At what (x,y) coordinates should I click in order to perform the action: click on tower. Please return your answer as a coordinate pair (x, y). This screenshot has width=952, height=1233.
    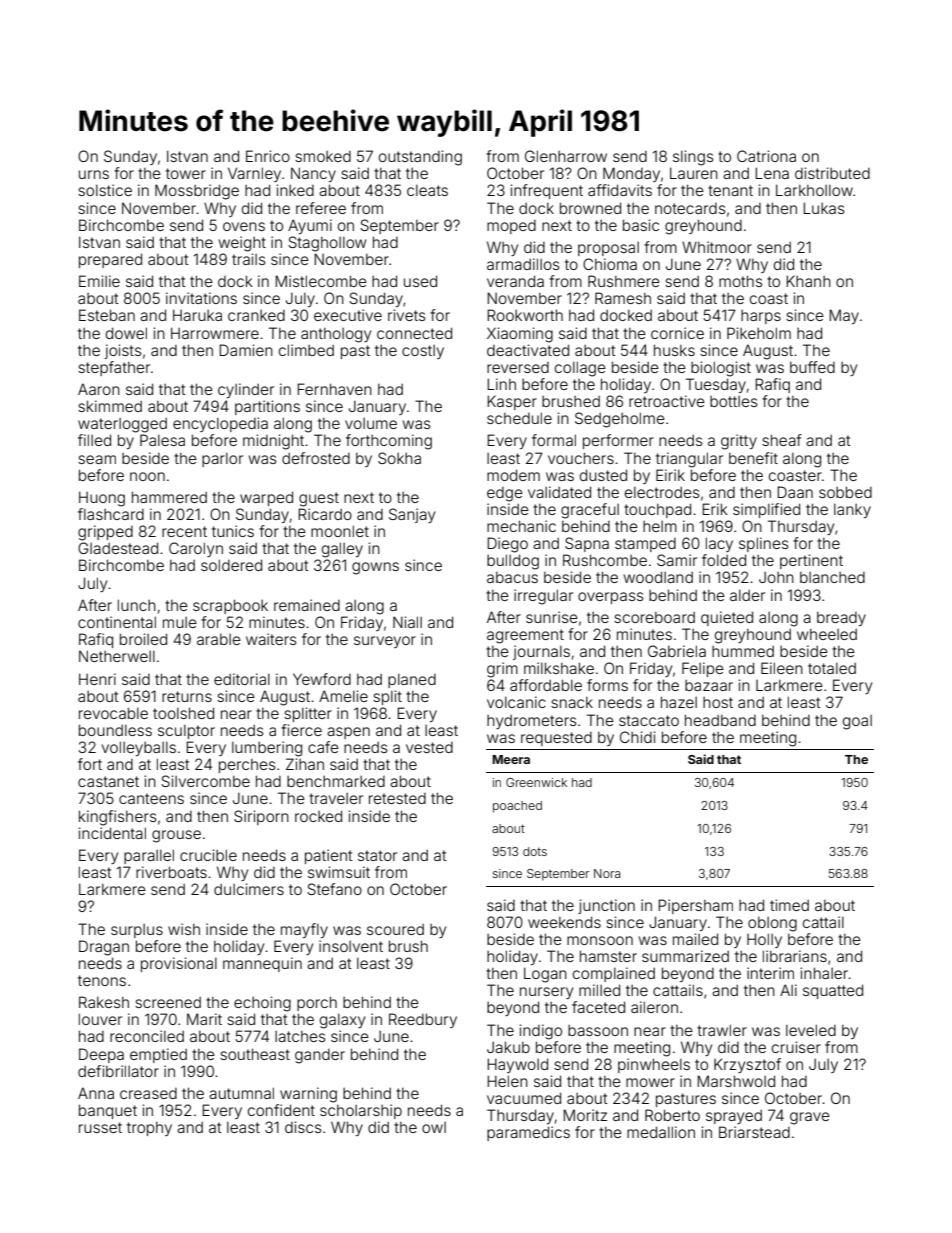
    Looking at the image, I should click on (186, 173).
